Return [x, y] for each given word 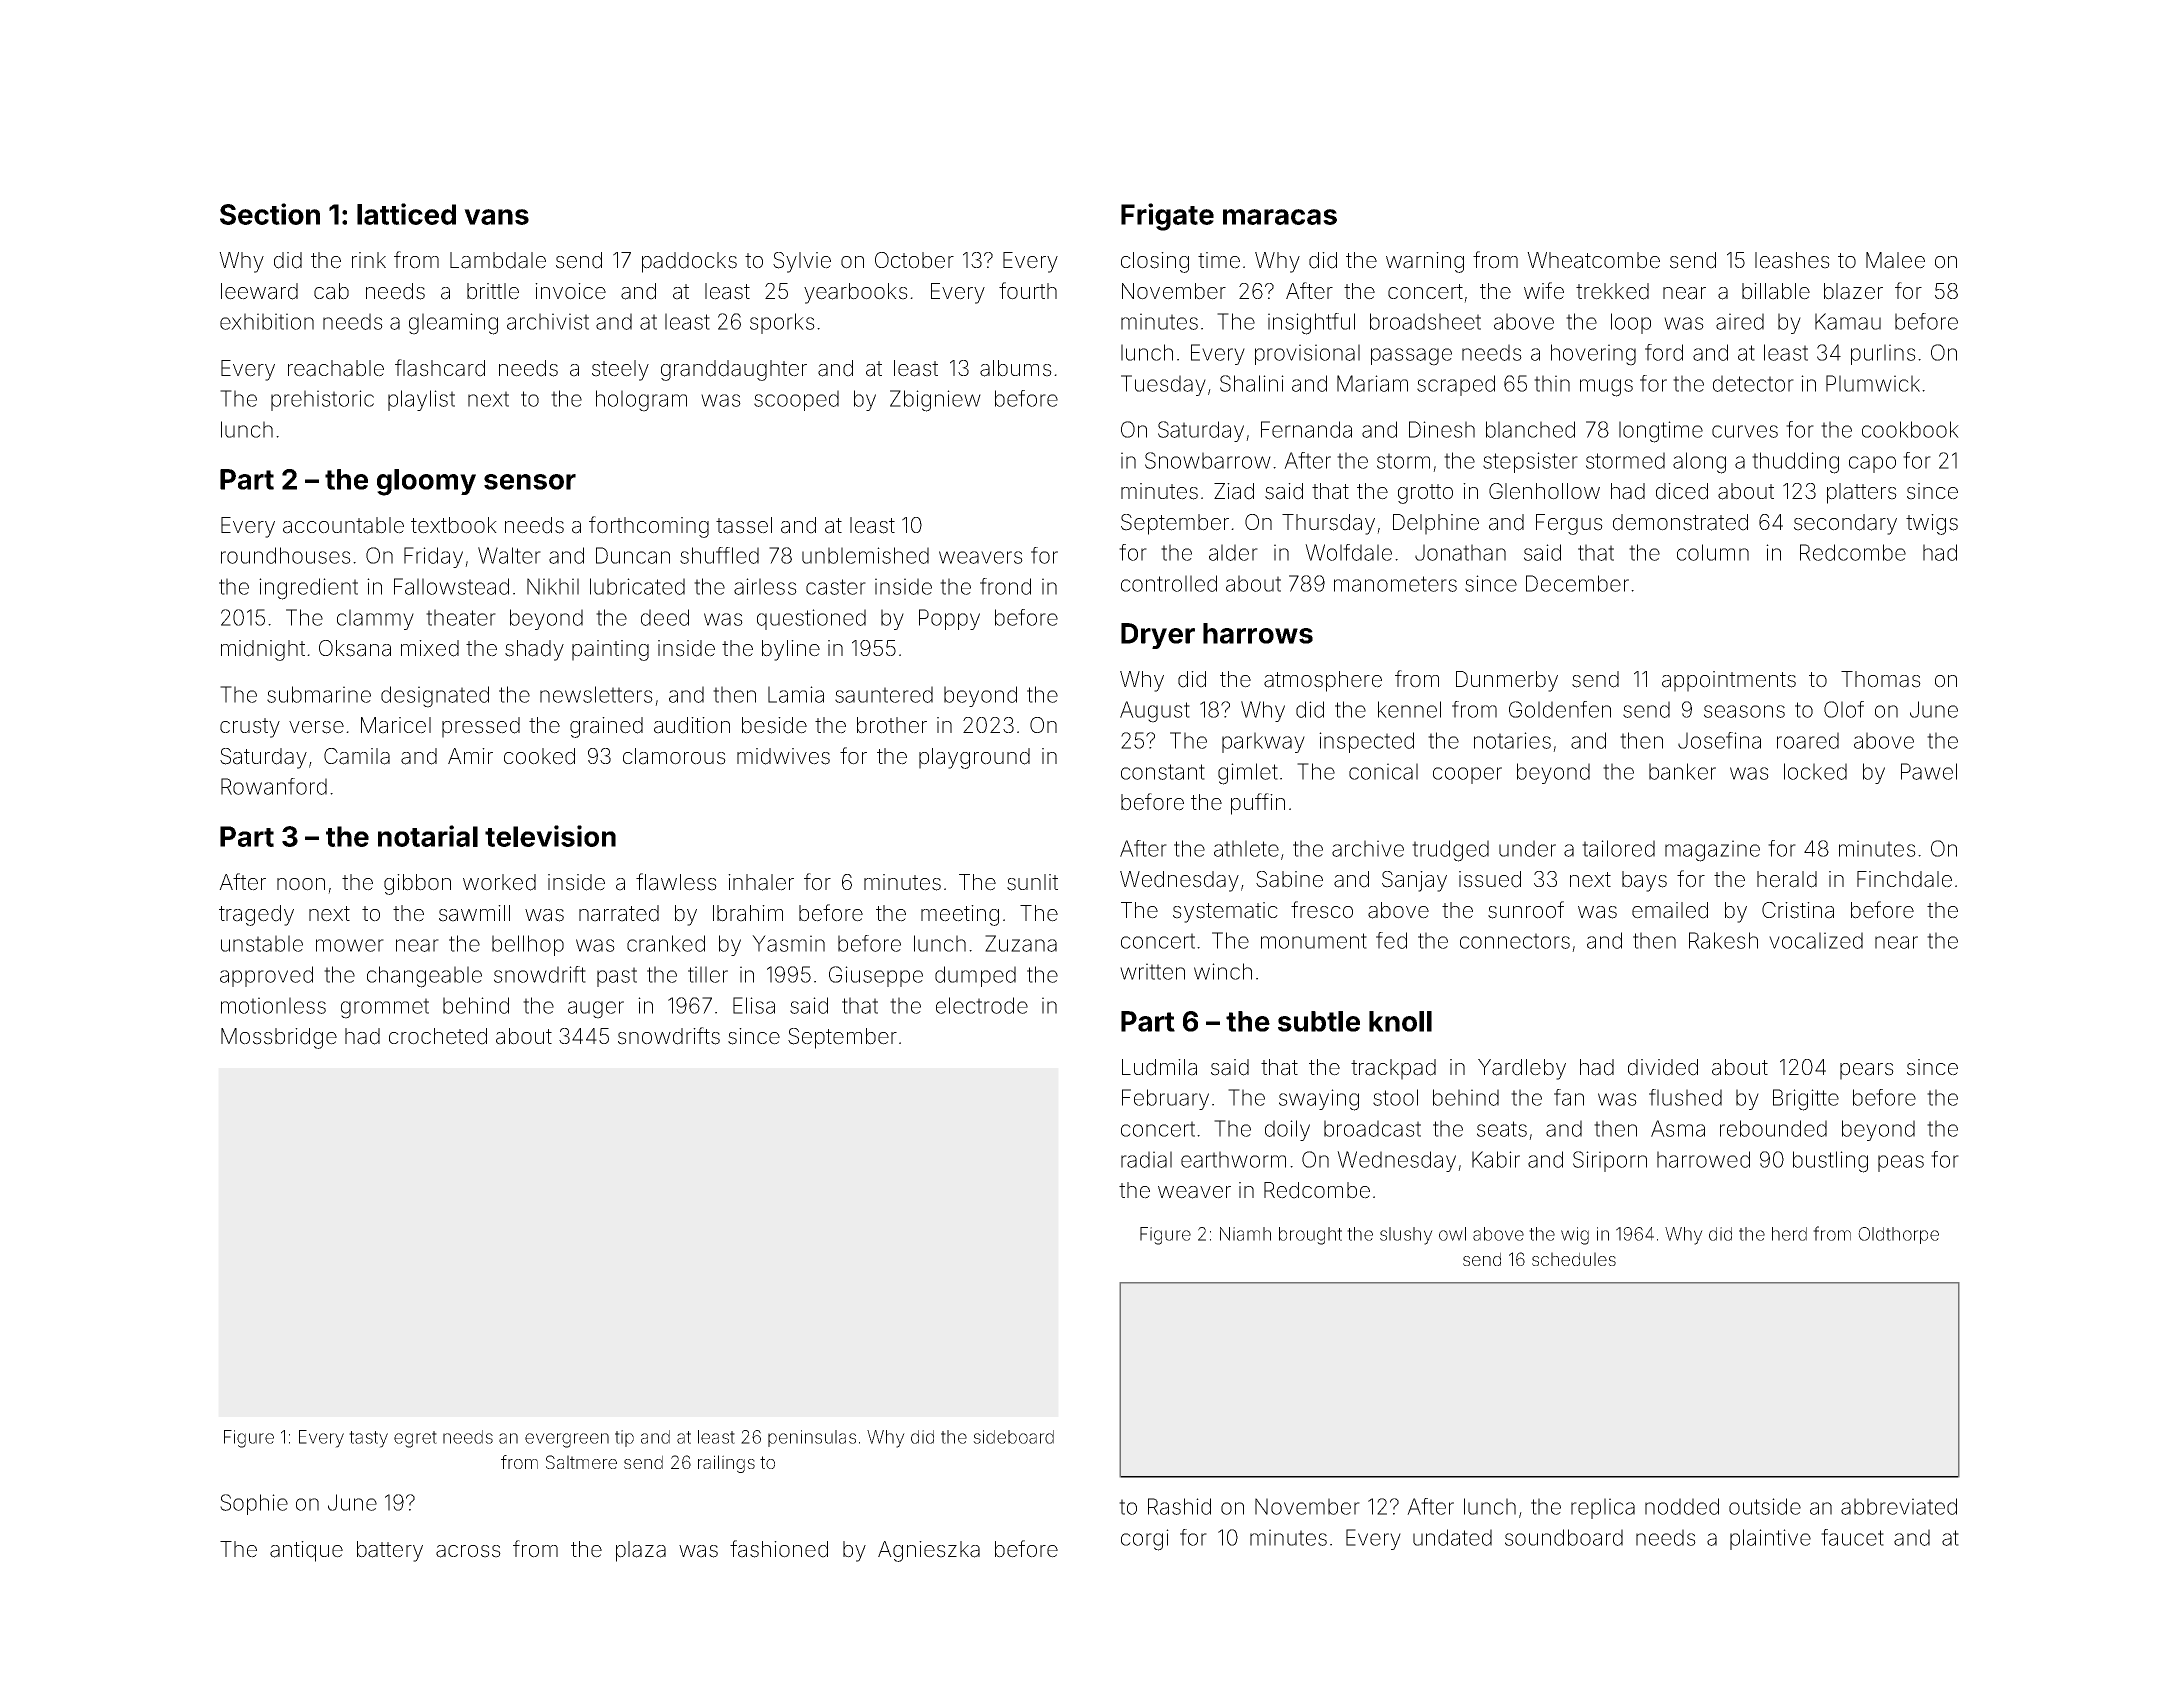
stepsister [1530, 462]
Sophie [254, 1504]
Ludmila [1159, 1067]
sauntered [884, 694]
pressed [481, 727]
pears [1867, 1071]
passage [1411, 357]
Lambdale [498, 260]
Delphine [1436, 524]
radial [1146, 1159]
